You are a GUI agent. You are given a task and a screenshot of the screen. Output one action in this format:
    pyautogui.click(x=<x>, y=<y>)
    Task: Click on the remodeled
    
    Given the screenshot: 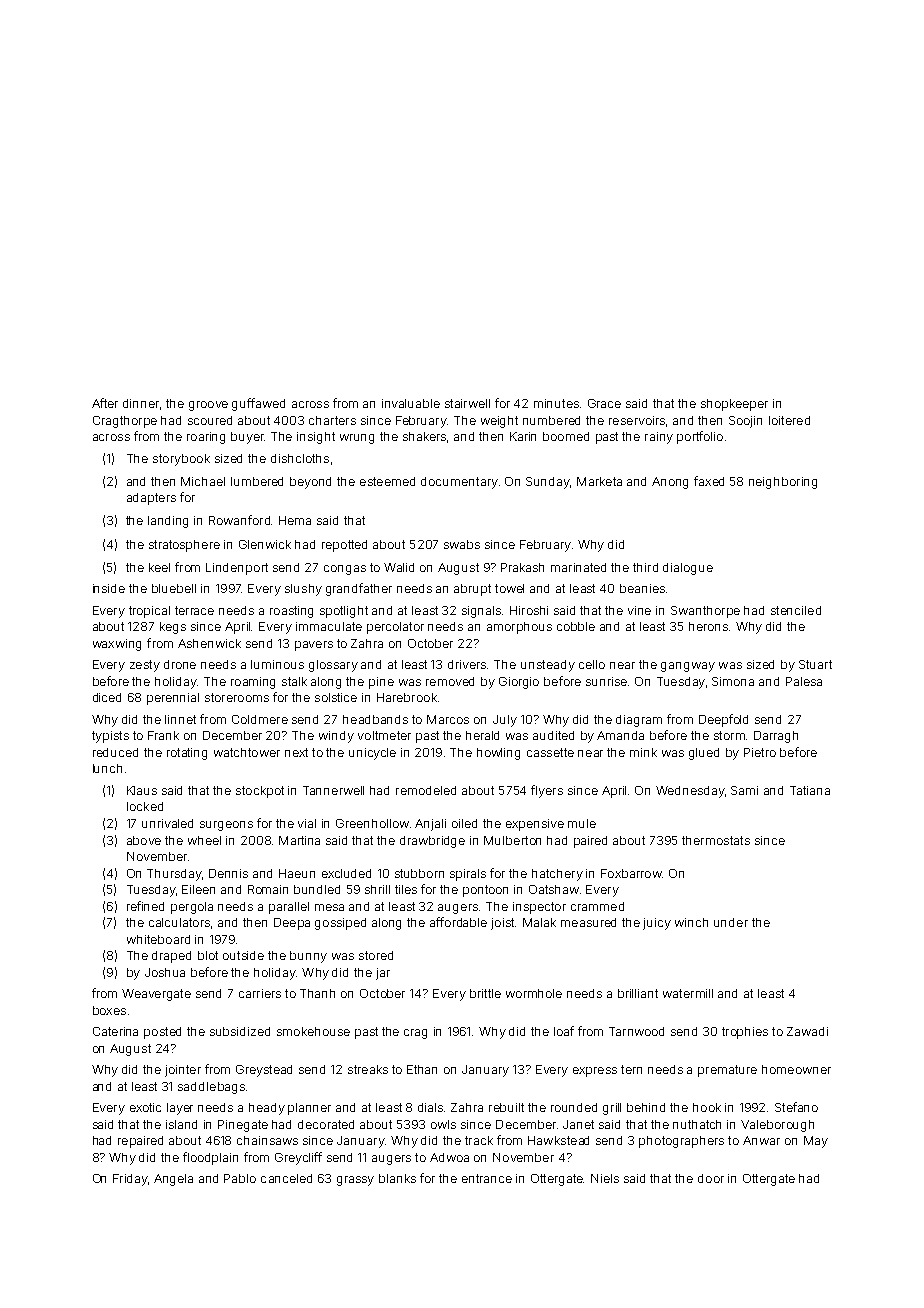 What is the action you would take?
    pyautogui.click(x=426, y=790)
